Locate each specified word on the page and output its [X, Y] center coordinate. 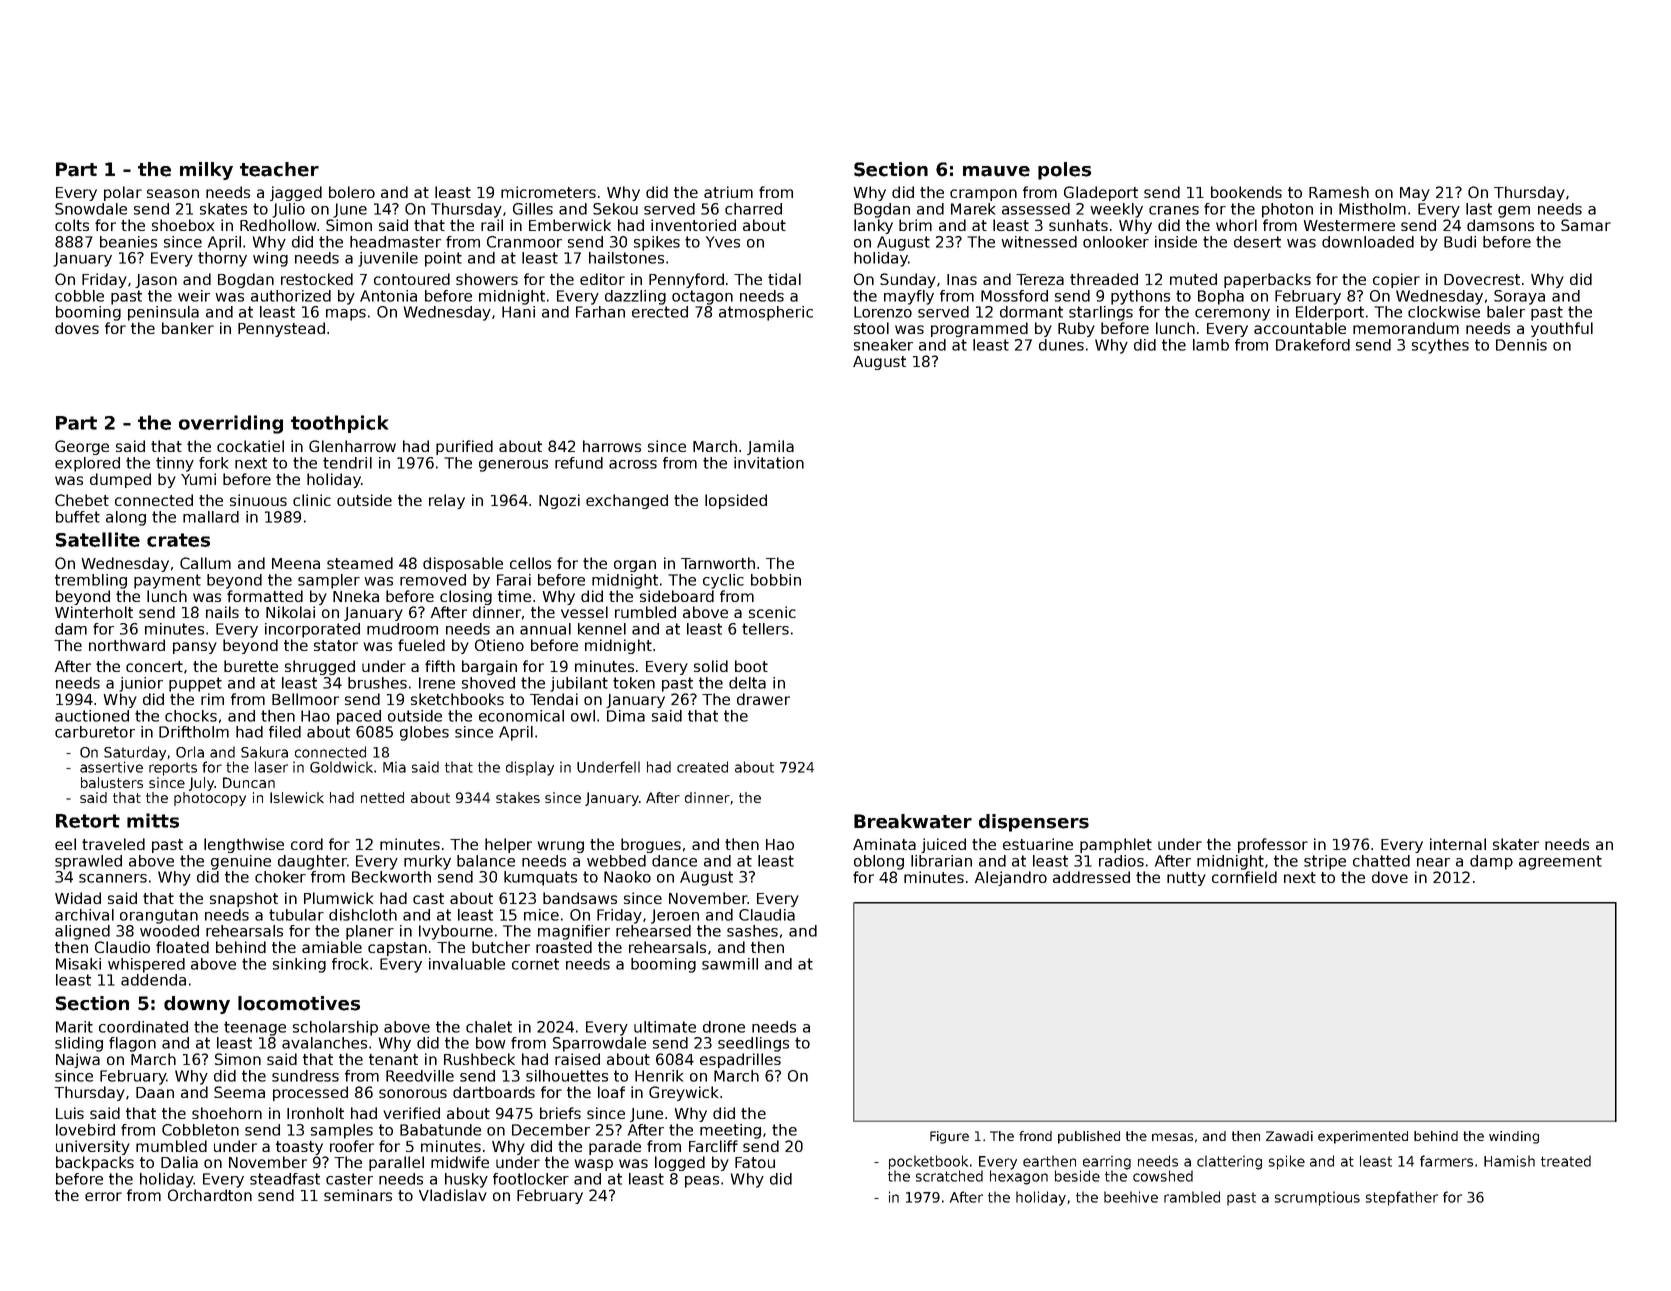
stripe [1325, 862]
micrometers [548, 192]
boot [751, 666]
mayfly [909, 297]
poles [1064, 171]
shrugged [320, 667]
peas [702, 1182]
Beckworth [391, 877]
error [103, 1196]
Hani [518, 312]
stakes [518, 797]
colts [72, 225]
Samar [1586, 225]
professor [1273, 845]
